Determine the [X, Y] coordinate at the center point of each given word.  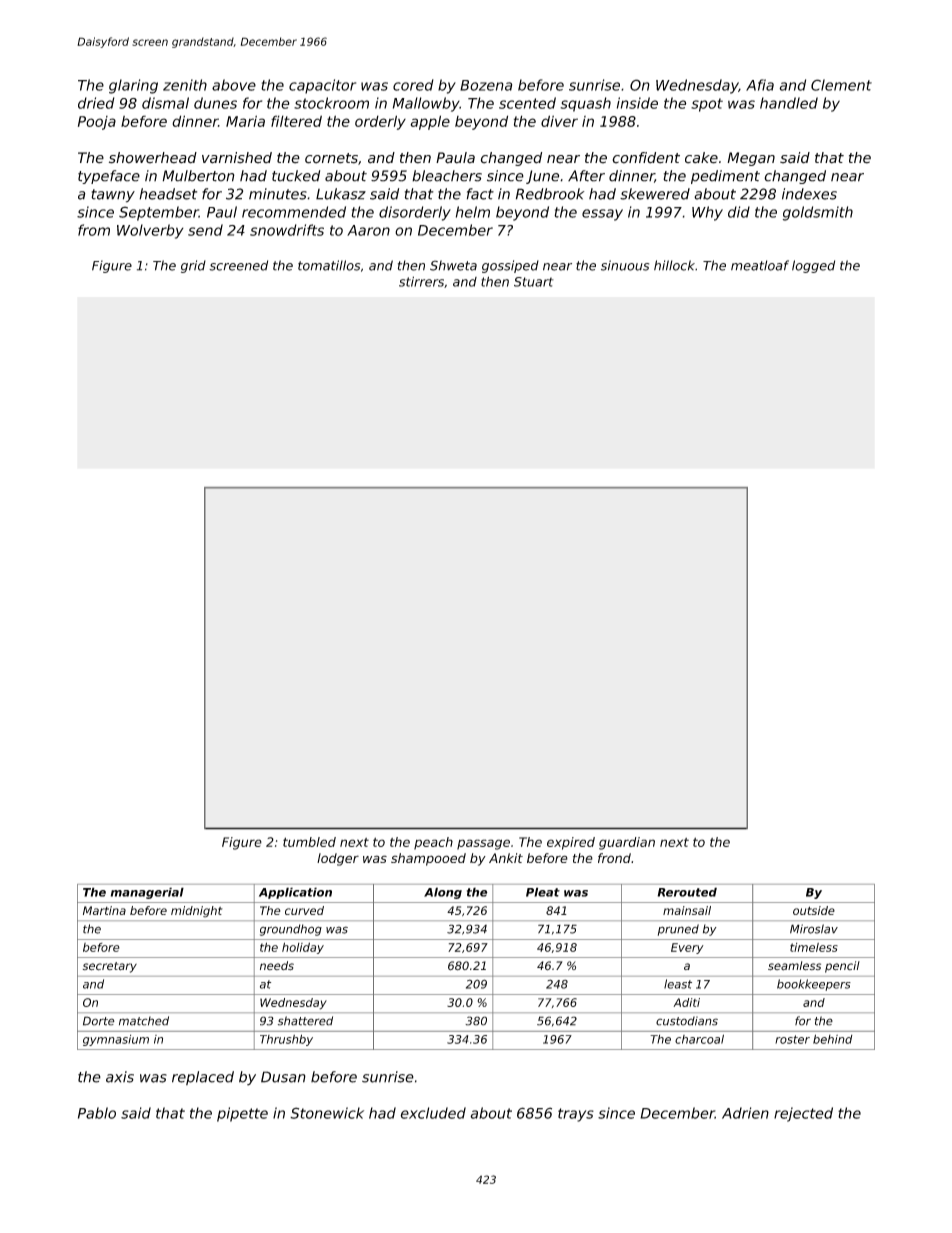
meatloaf [760, 265]
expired [571, 843]
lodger [338, 859]
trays [576, 1115]
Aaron [368, 230]
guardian [627, 843]
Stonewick [327, 1113]
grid [193, 266]
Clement [841, 85]
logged [813, 266]
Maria [245, 121]
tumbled [309, 842]
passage [483, 844]
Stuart [534, 282]
